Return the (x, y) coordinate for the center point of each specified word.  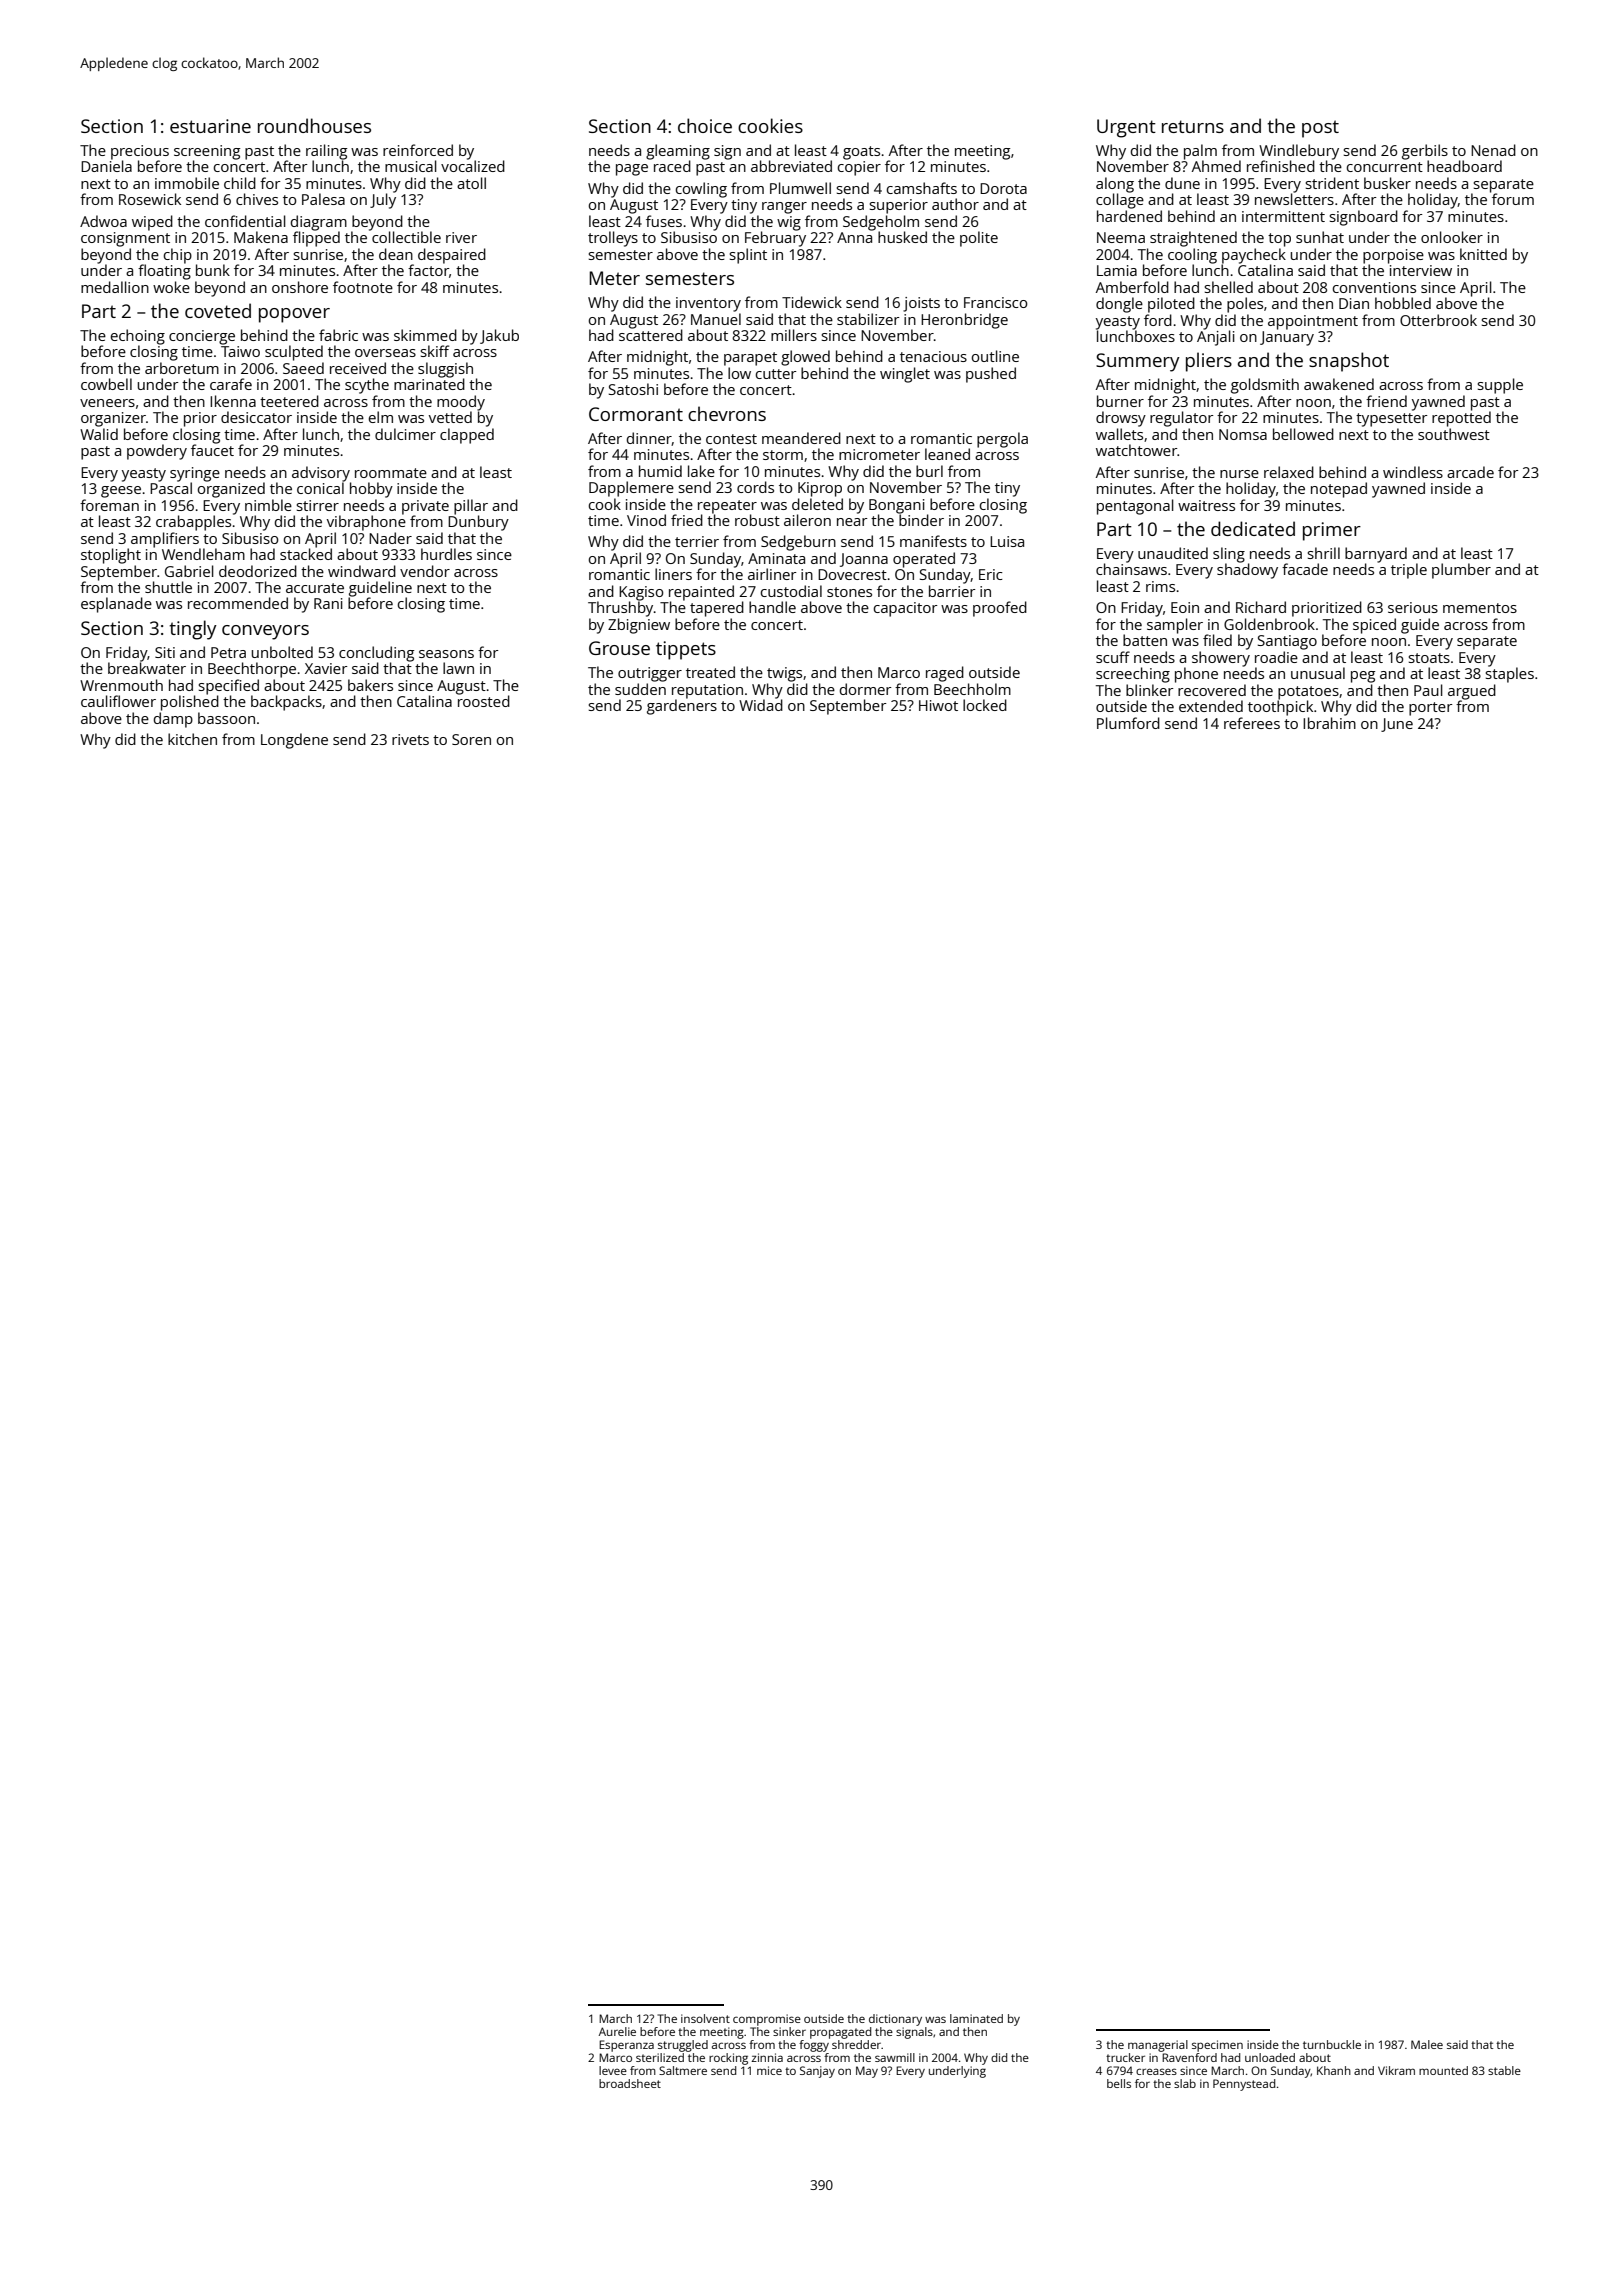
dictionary (895, 2020)
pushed (991, 375)
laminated (976, 2018)
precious (140, 152)
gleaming (678, 152)
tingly (193, 630)
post (1320, 129)
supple (1500, 386)
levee (613, 2070)
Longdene (294, 741)
